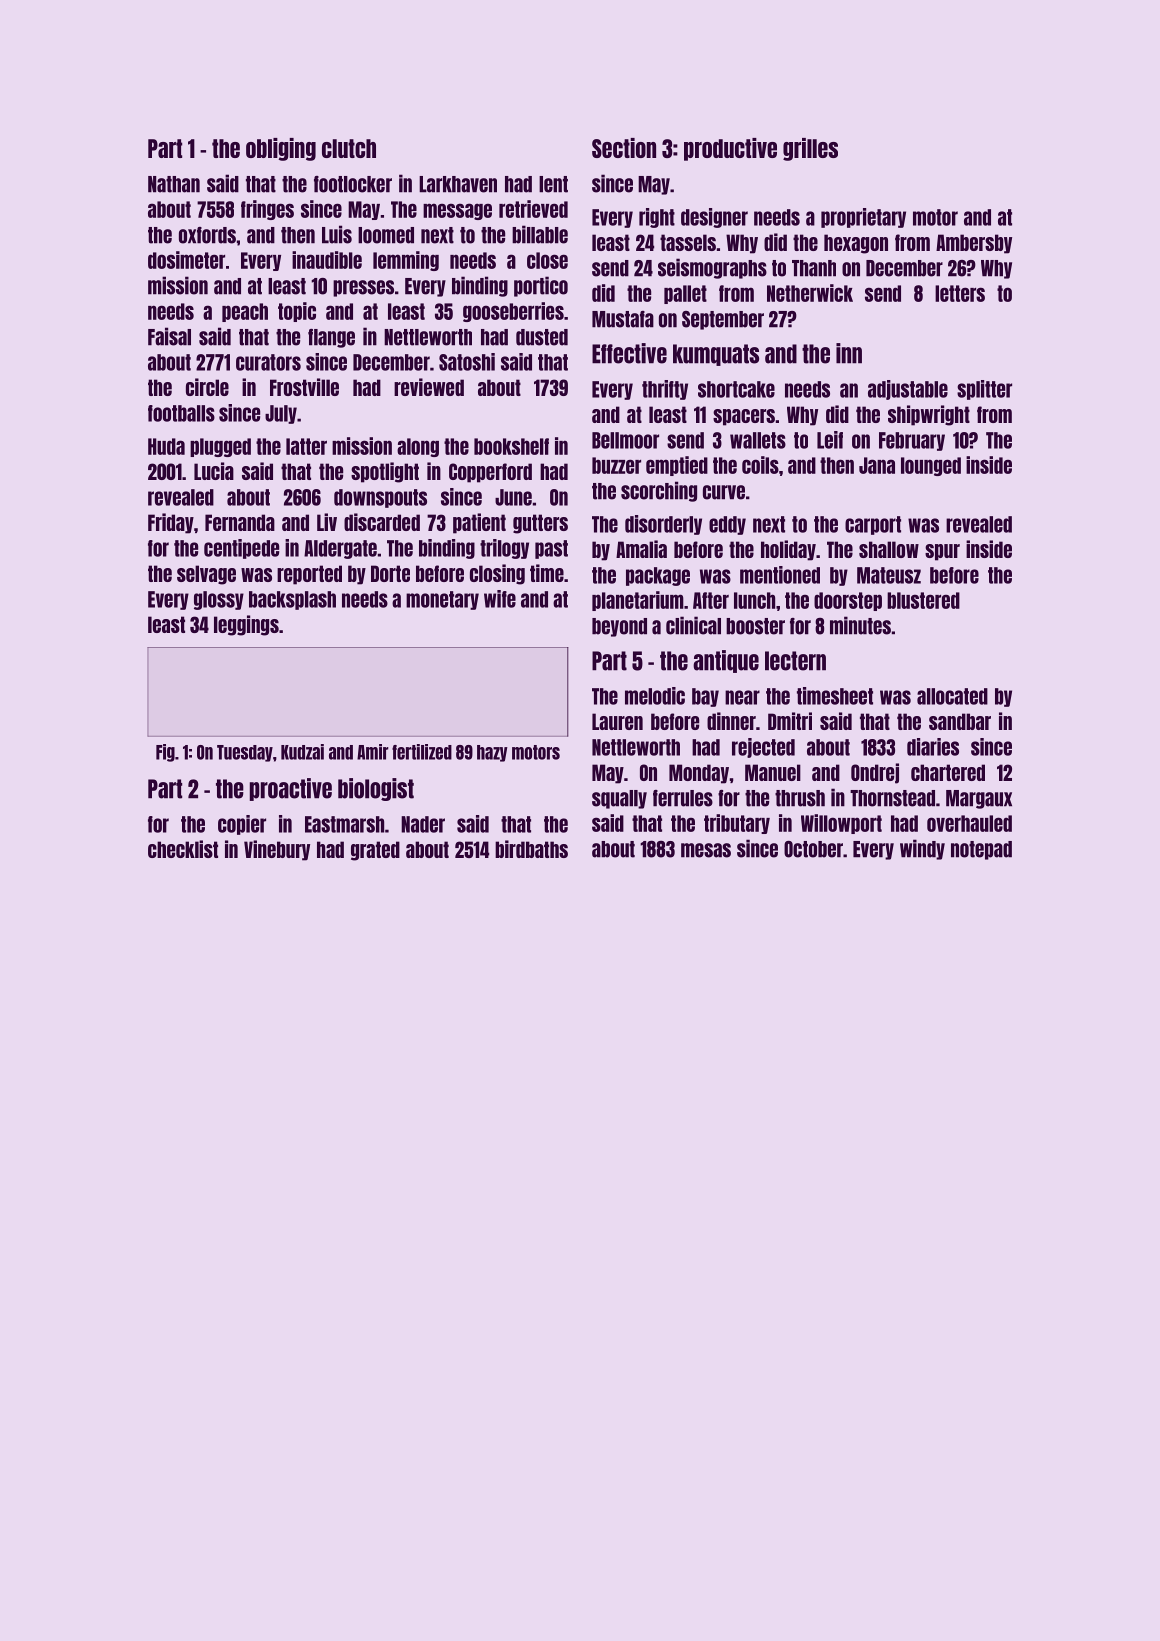 Image resolution: width=1160 pixels, height=1641 pixels. What do you see at coordinates (981, 850) in the screenshot?
I see `notepad` at bounding box center [981, 850].
